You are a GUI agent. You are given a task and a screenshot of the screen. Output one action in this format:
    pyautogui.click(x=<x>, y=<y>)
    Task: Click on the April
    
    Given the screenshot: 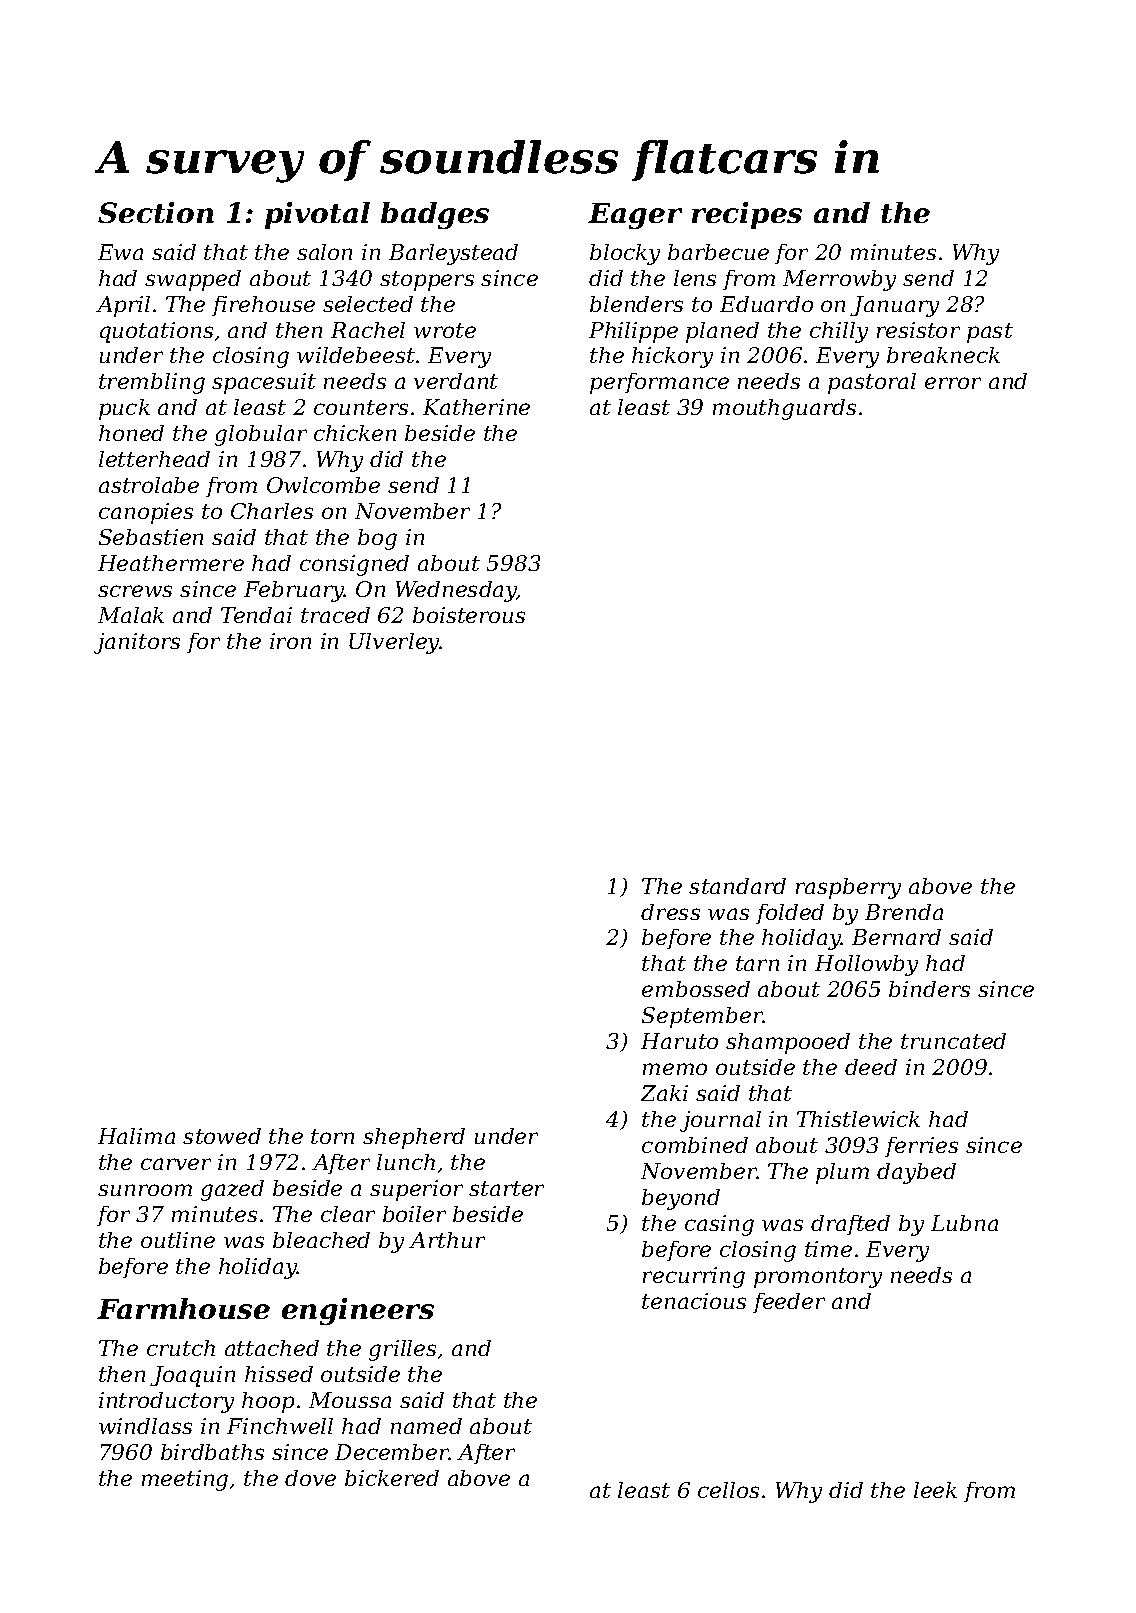 What is the action you would take?
    pyautogui.click(x=123, y=306)
